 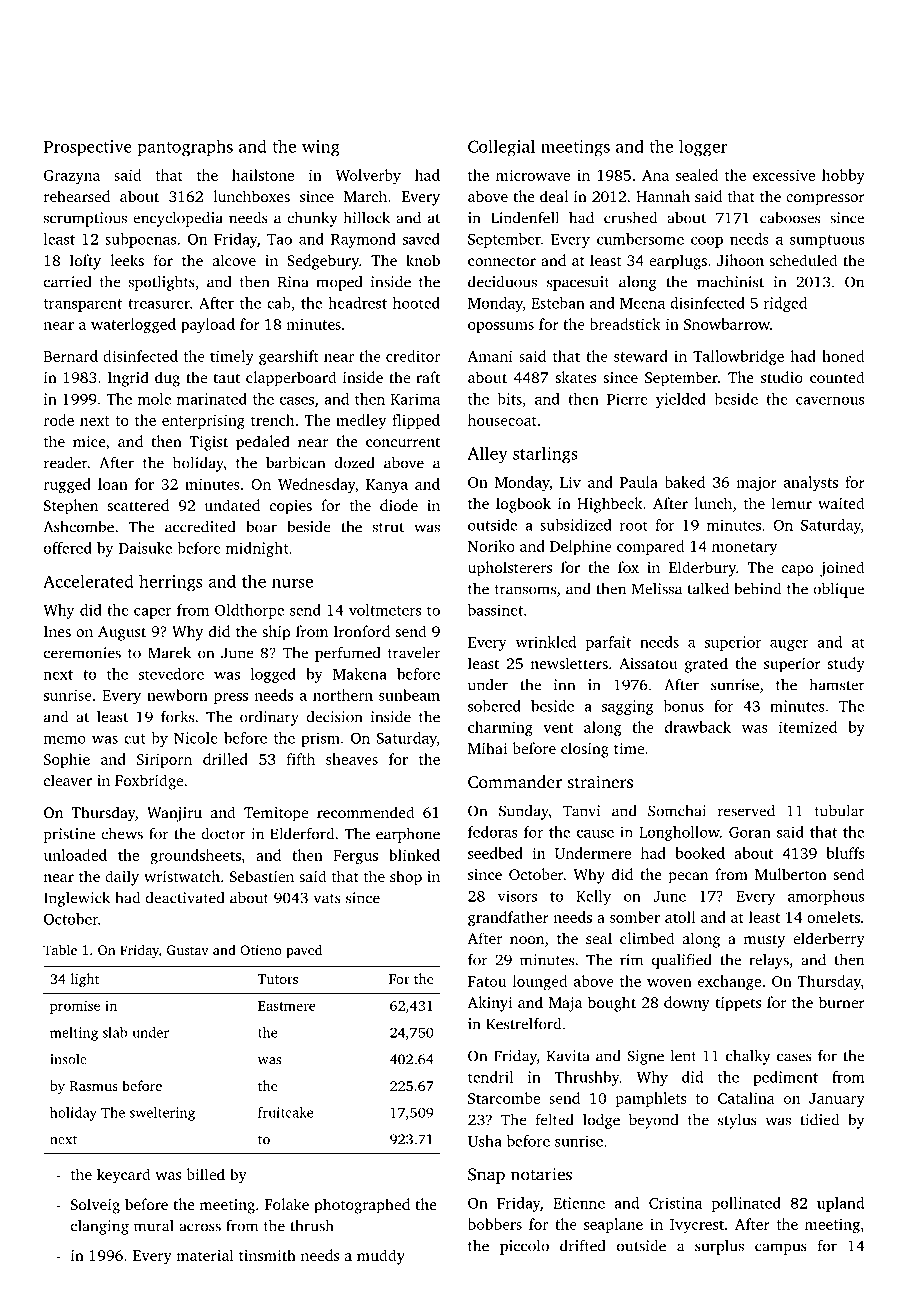 What do you see at coordinates (167, 379) in the screenshot?
I see `dug` at bounding box center [167, 379].
